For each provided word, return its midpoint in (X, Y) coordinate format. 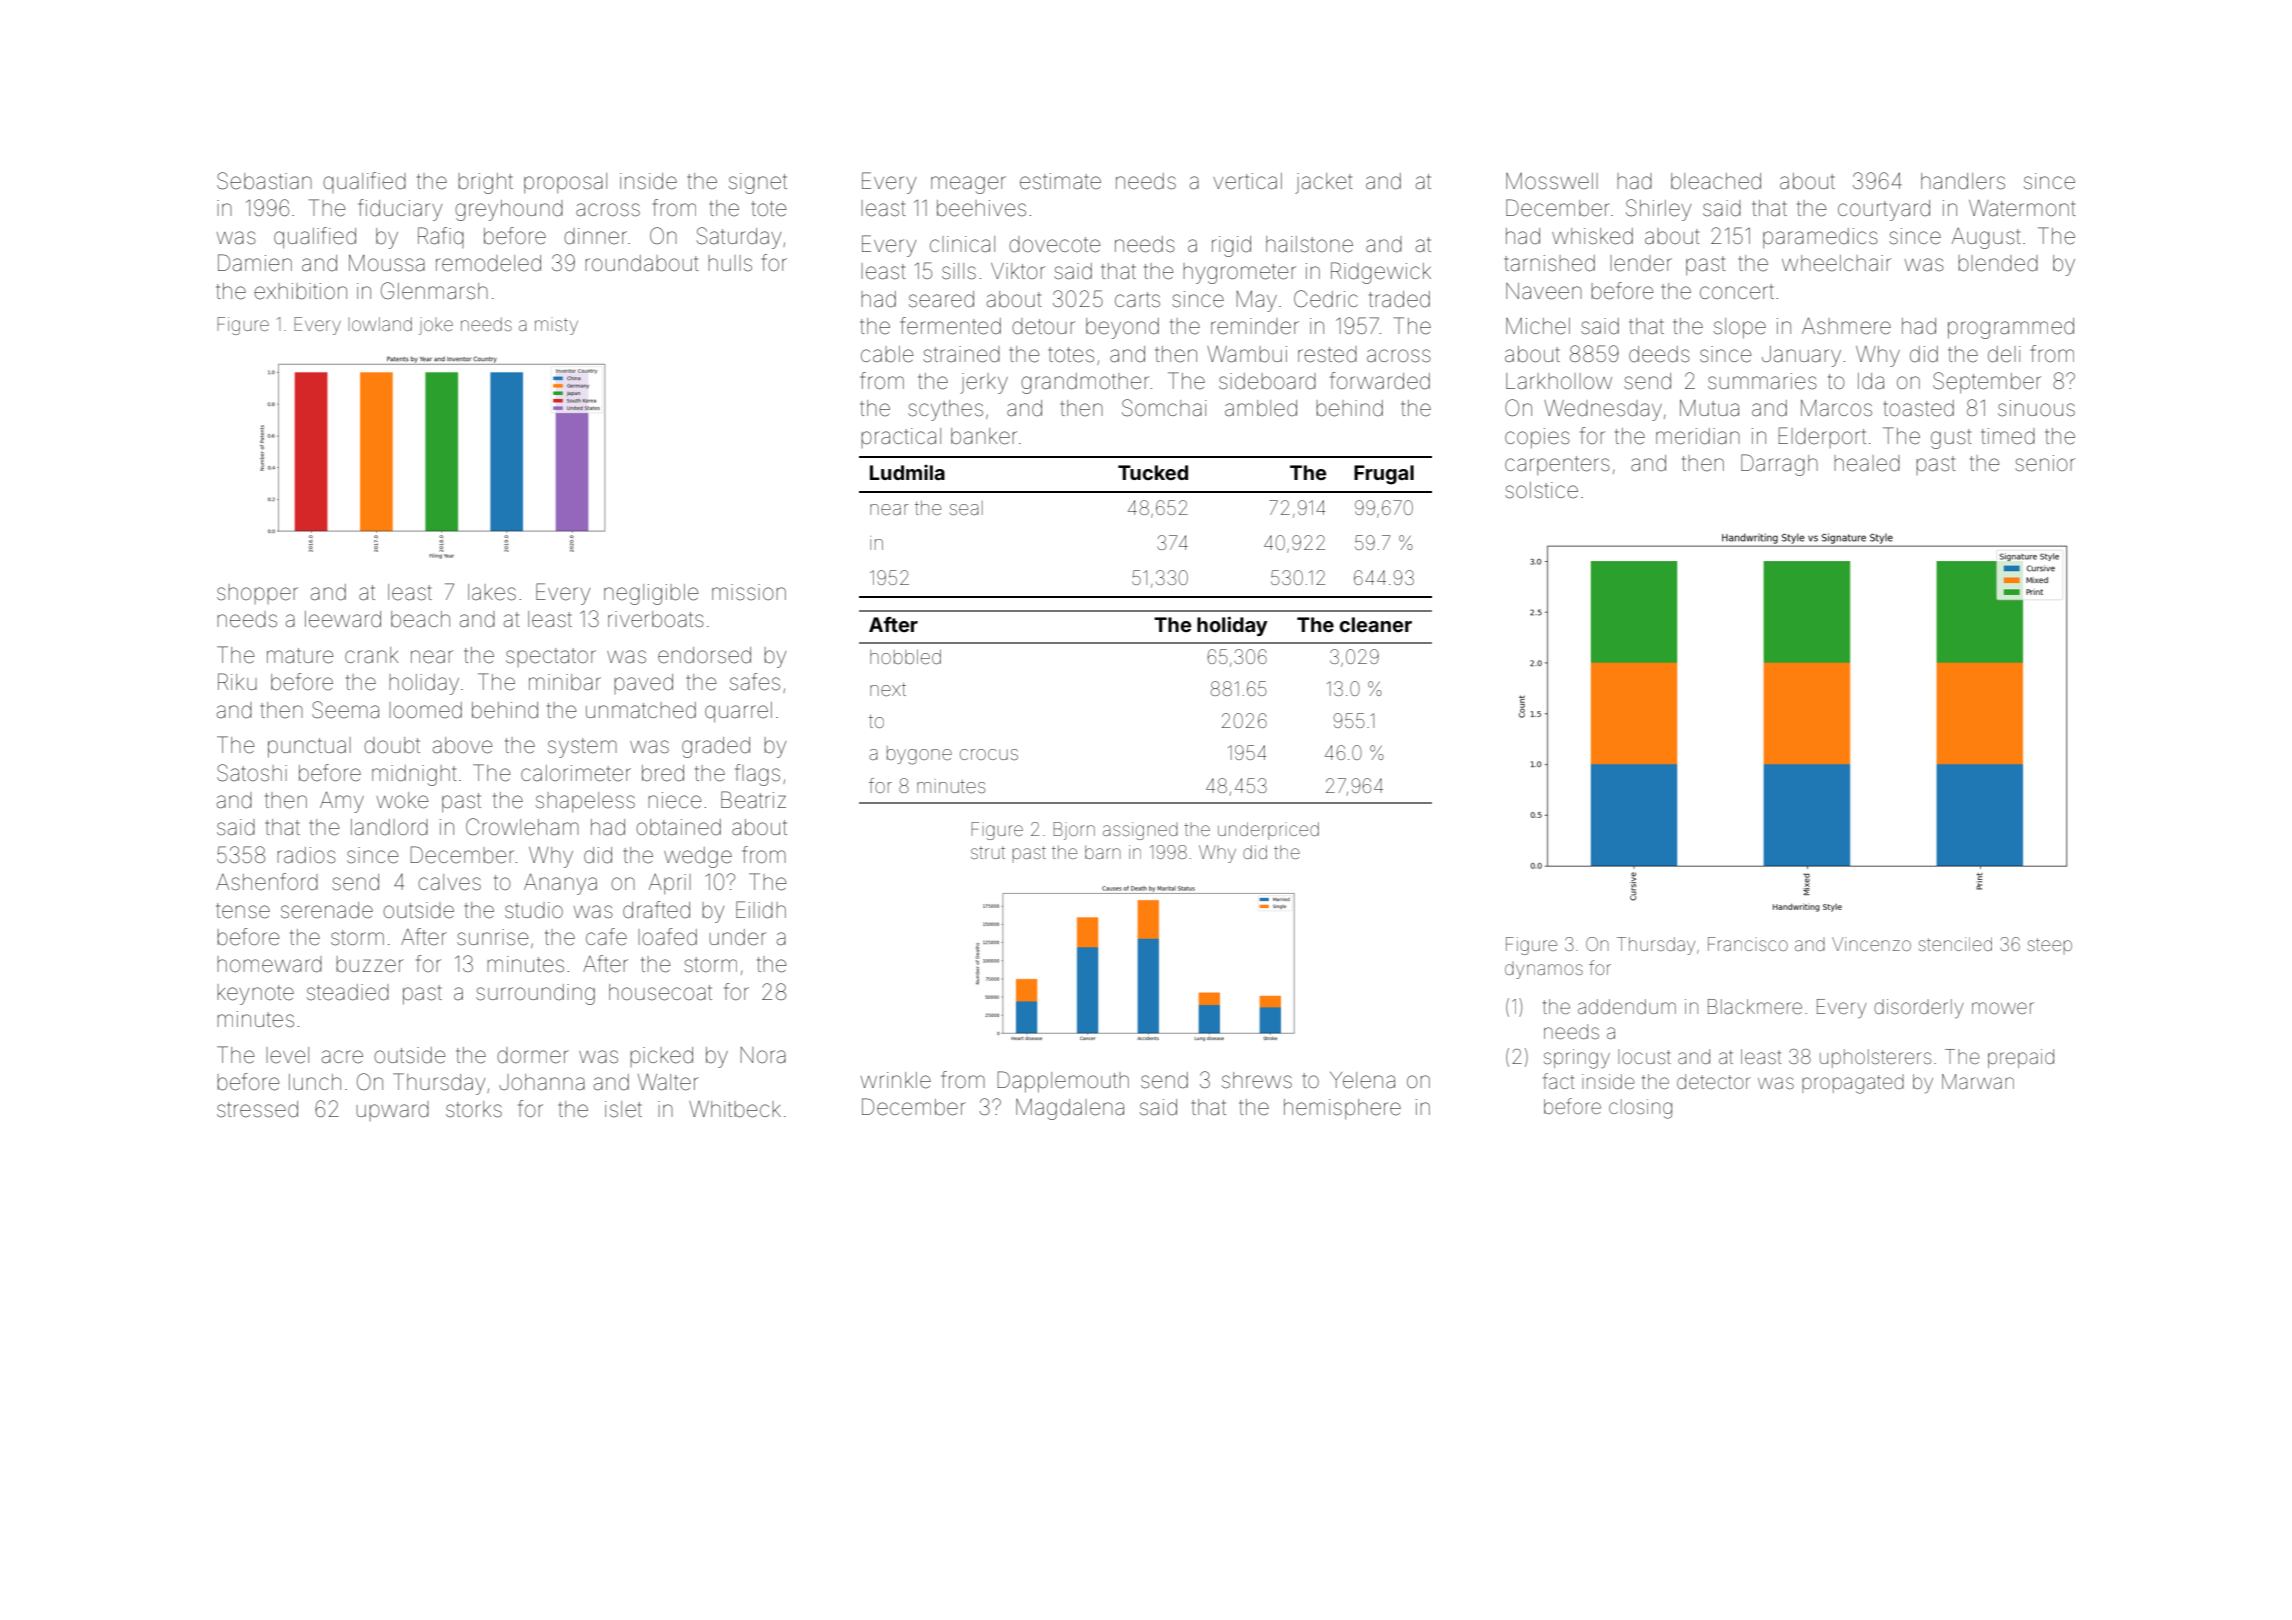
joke (436, 326)
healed (1867, 463)
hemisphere (1342, 1109)
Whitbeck (735, 1109)
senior (2045, 463)
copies (1537, 438)
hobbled (905, 657)
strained (961, 354)
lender (1641, 263)
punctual (309, 747)
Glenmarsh (434, 291)
